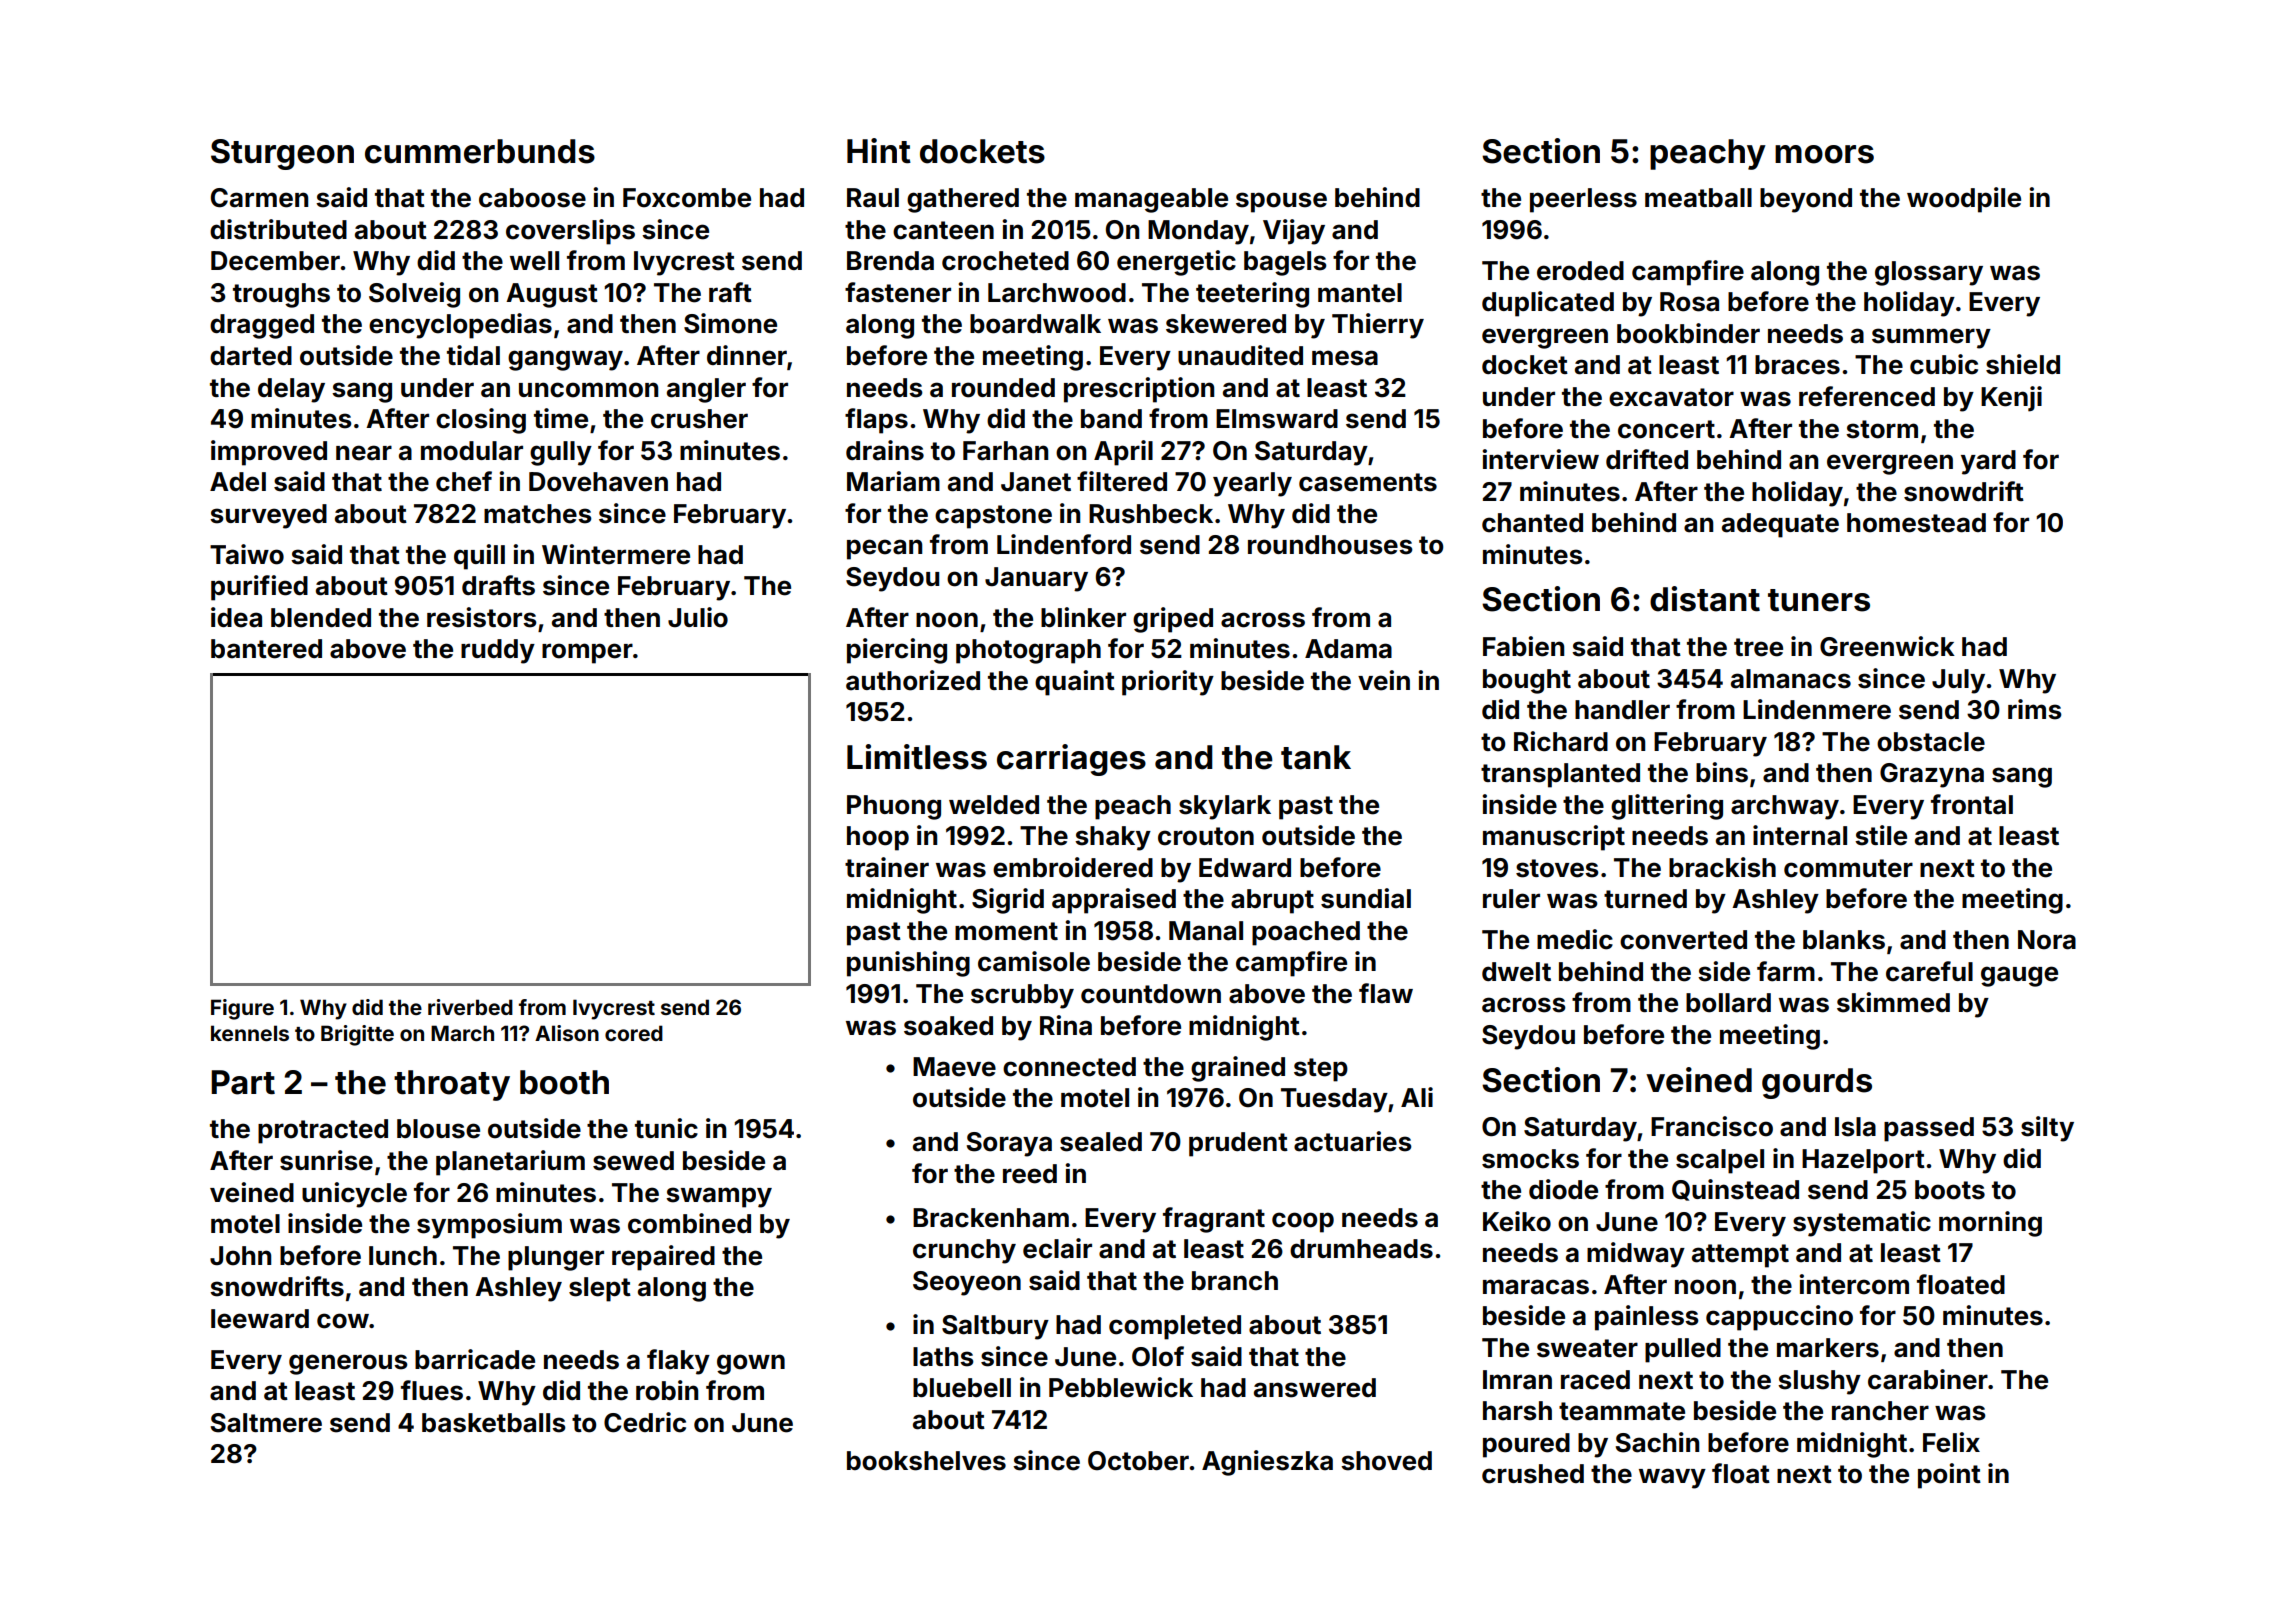  Describe the element at coordinates (480, 151) in the page. I see `cummerbunds` at that location.
